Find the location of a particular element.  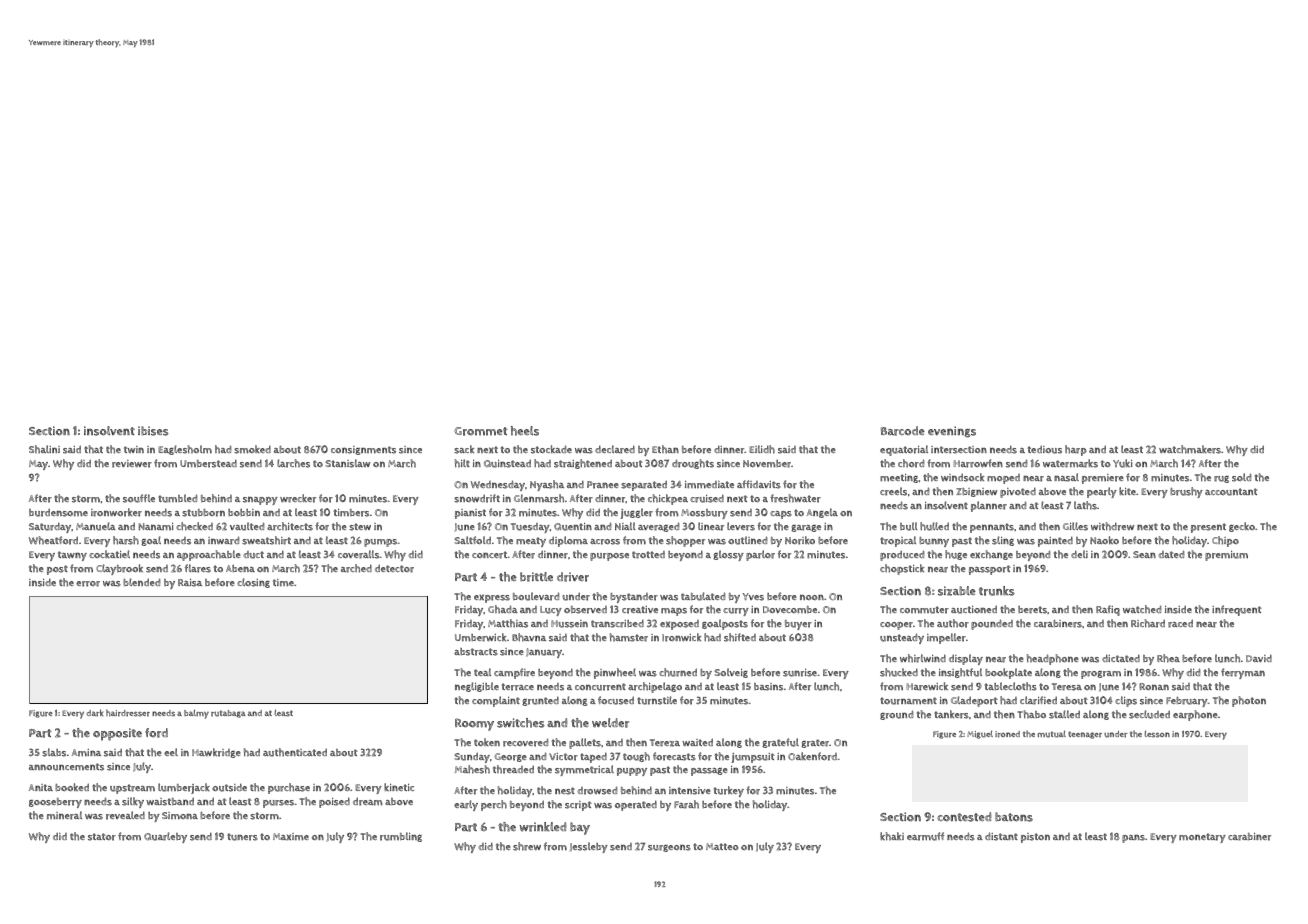

stator is located at coordinates (102, 837).
